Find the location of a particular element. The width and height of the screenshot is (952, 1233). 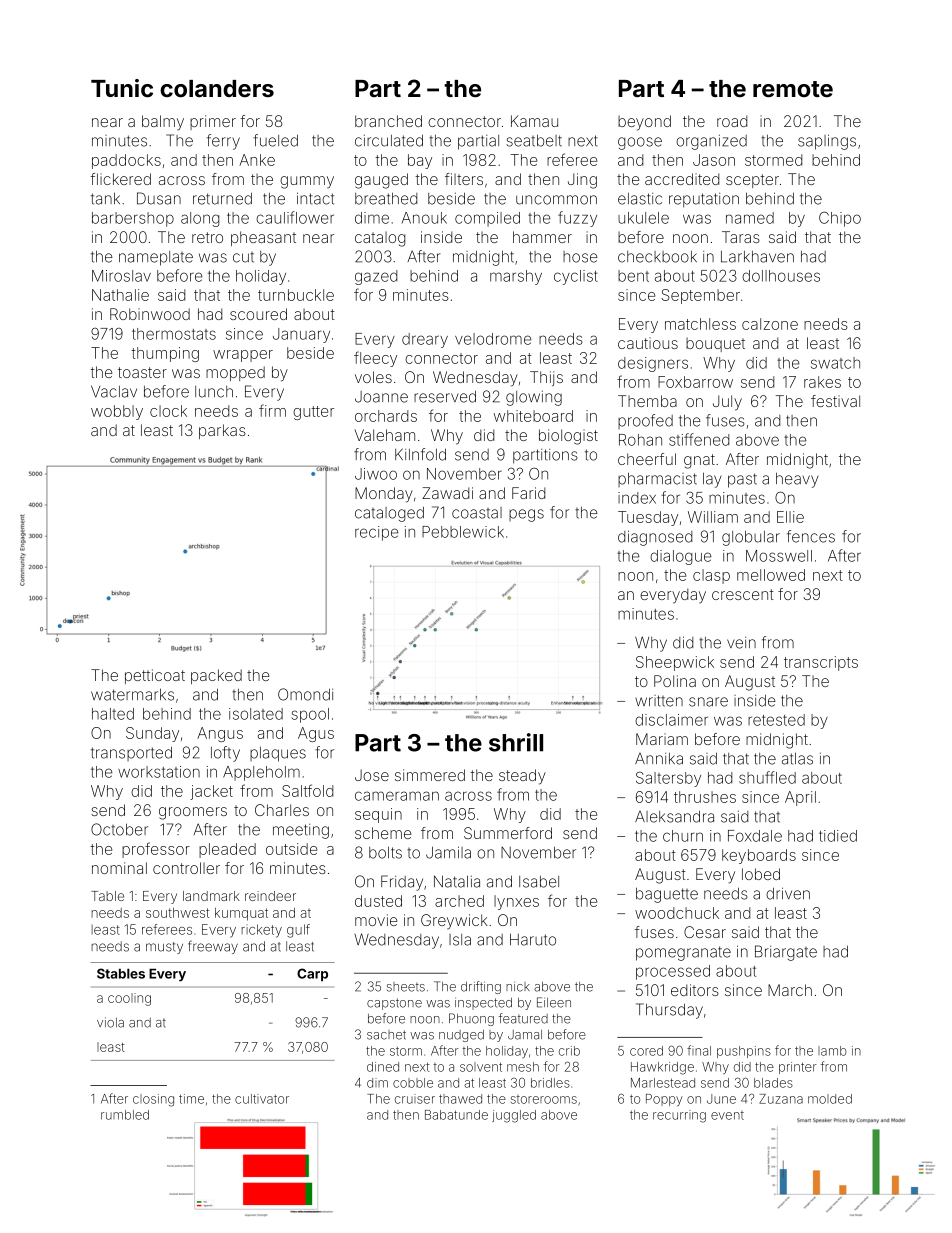

Briargate is located at coordinates (786, 953).
